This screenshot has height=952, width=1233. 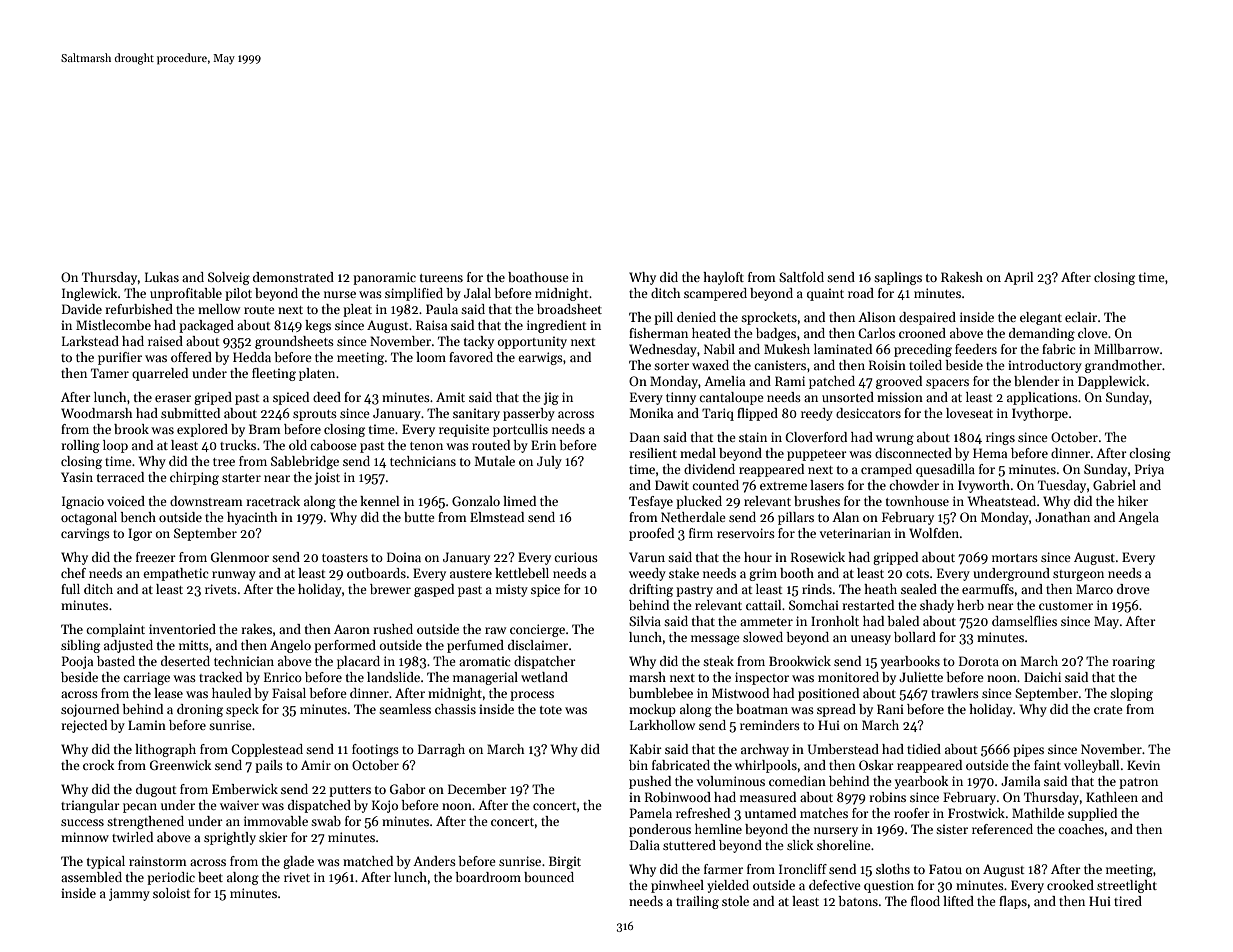 I want to click on sprightly, so click(x=230, y=838).
